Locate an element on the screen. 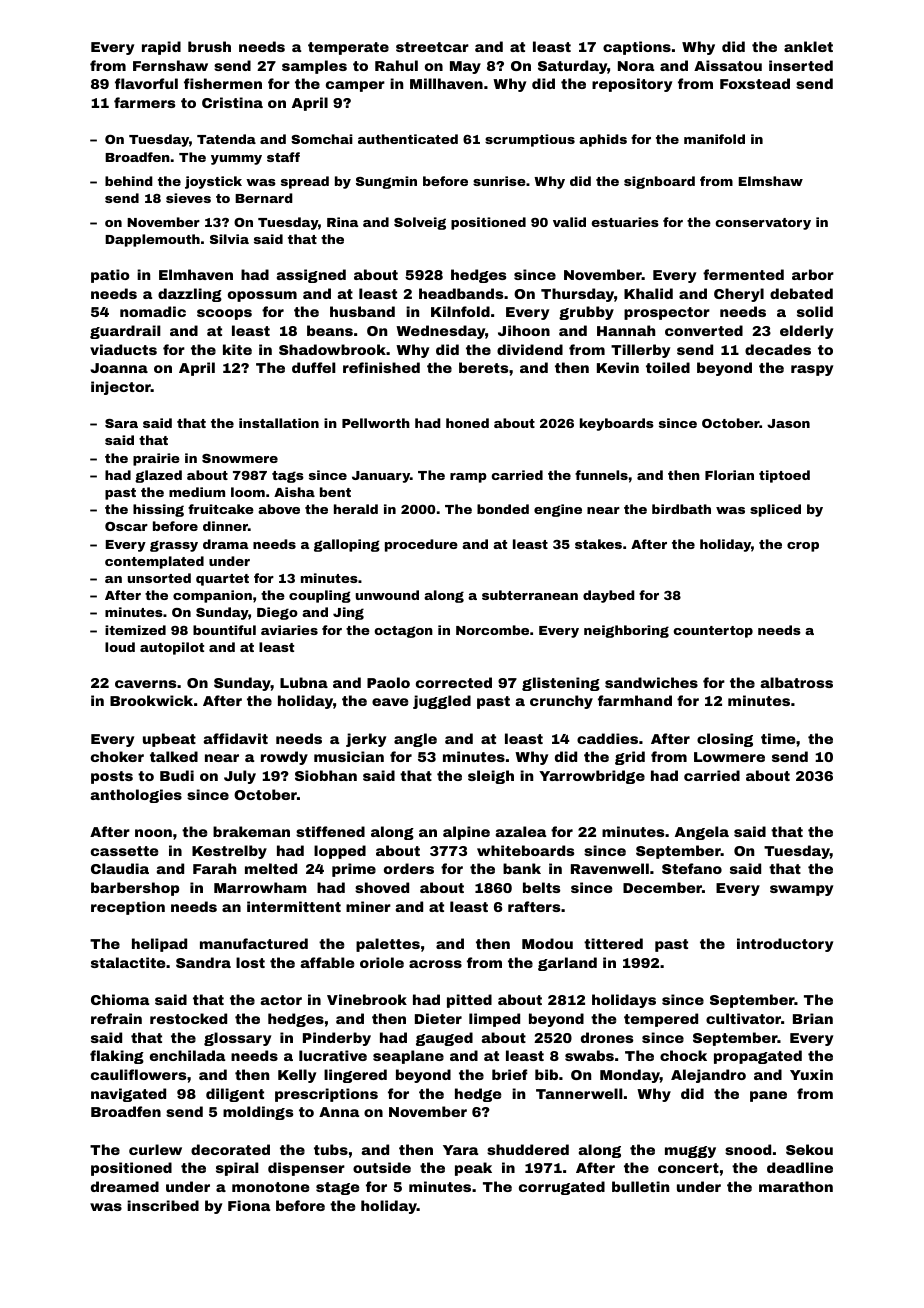 This screenshot has width=924, height=1308. galloping is located at coordinates (347, 545).
